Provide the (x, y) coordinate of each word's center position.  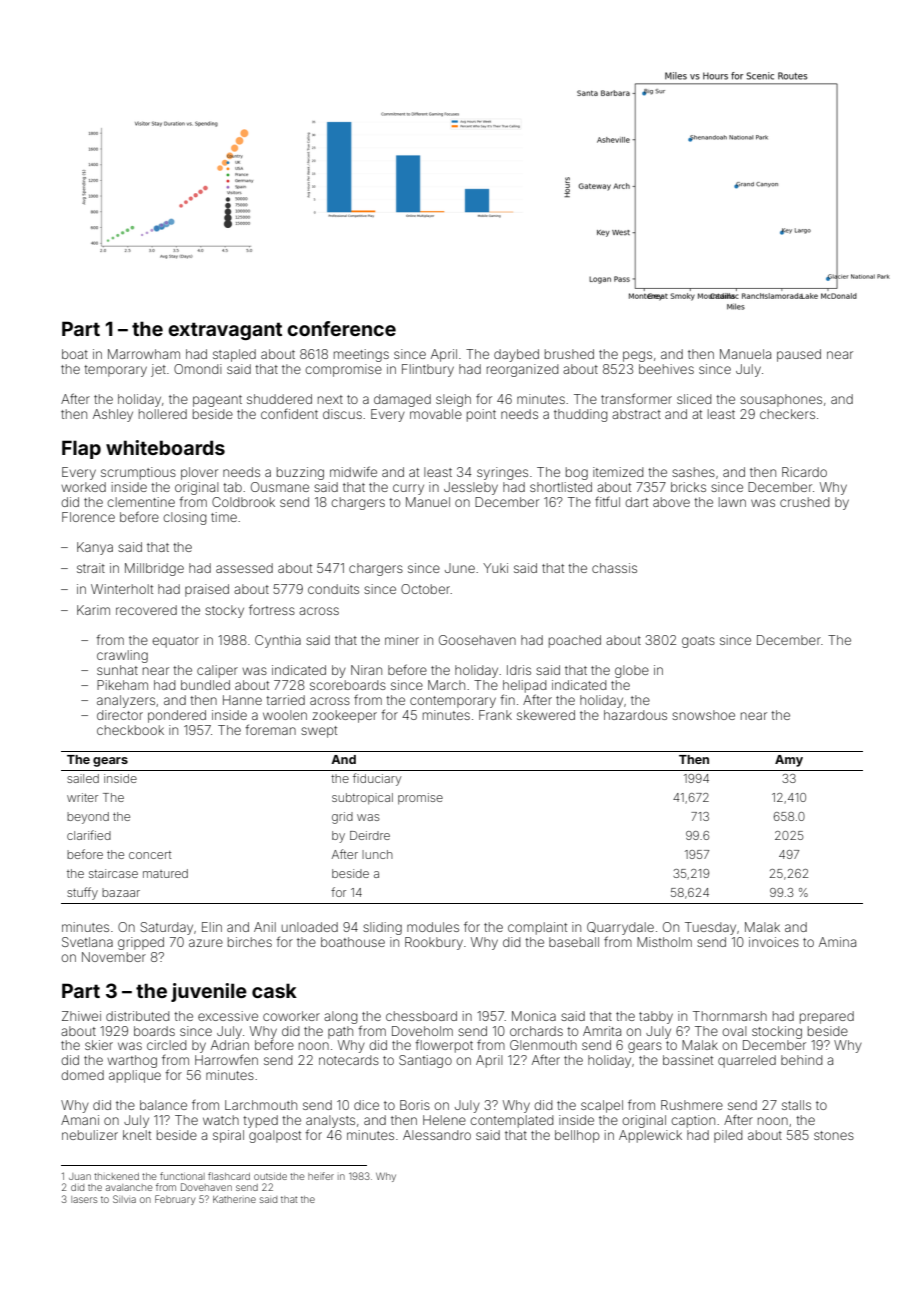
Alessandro (437, 1135)
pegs (637, 356)
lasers (84, 1199)
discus (342, 414)
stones (834, 1135)
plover (199, 473)
